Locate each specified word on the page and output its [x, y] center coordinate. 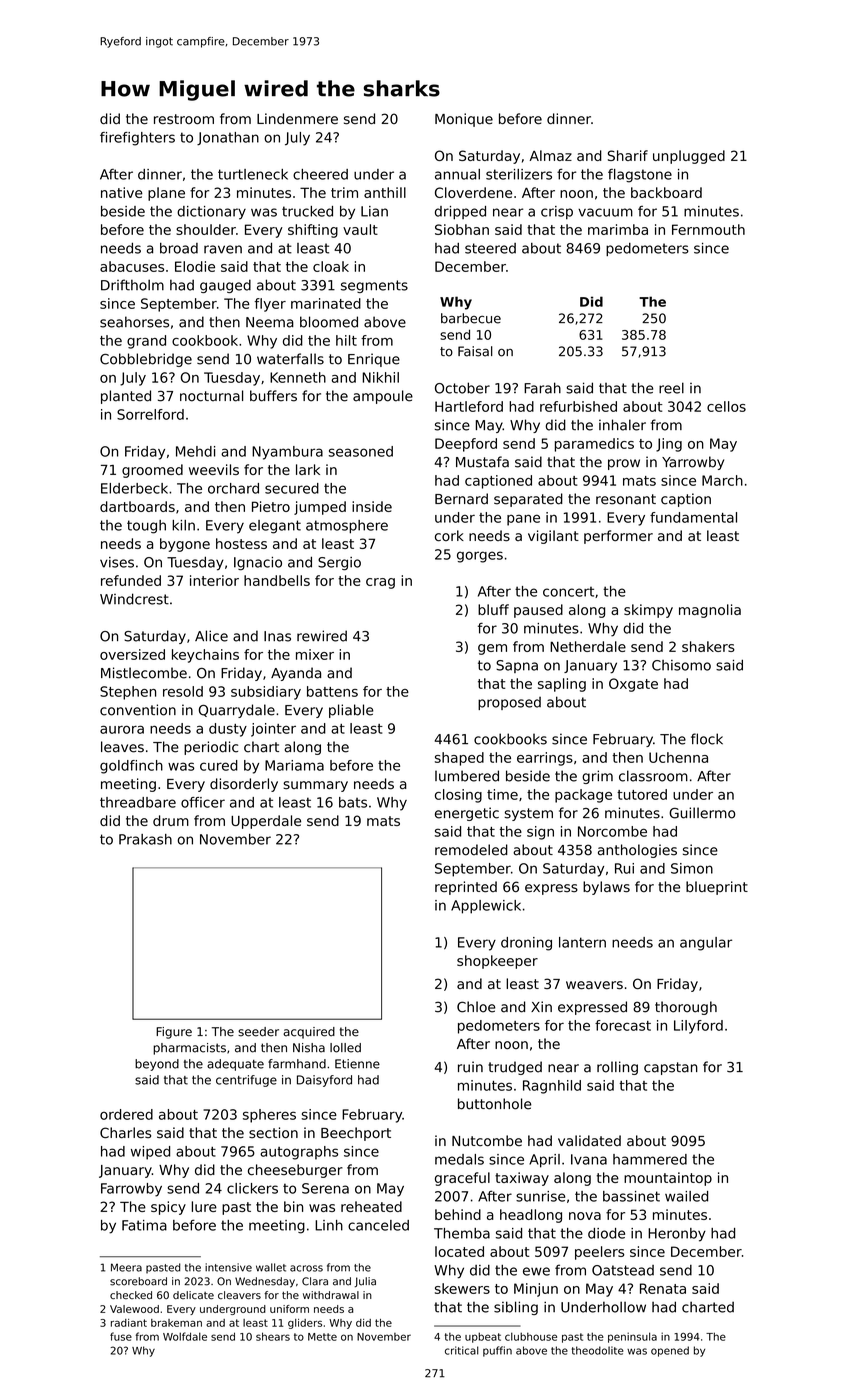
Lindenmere [297, 118]
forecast [623, 1025]
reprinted [466, 888]
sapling [562, 685]
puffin [497, 1351]
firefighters [137, 139]
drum [171, 820]
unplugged [689, 157]
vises [117, 562]
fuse [121, 1336]
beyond [157, 1065]
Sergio [339, 564]
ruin [470, 1067]
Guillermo [702, 813]
